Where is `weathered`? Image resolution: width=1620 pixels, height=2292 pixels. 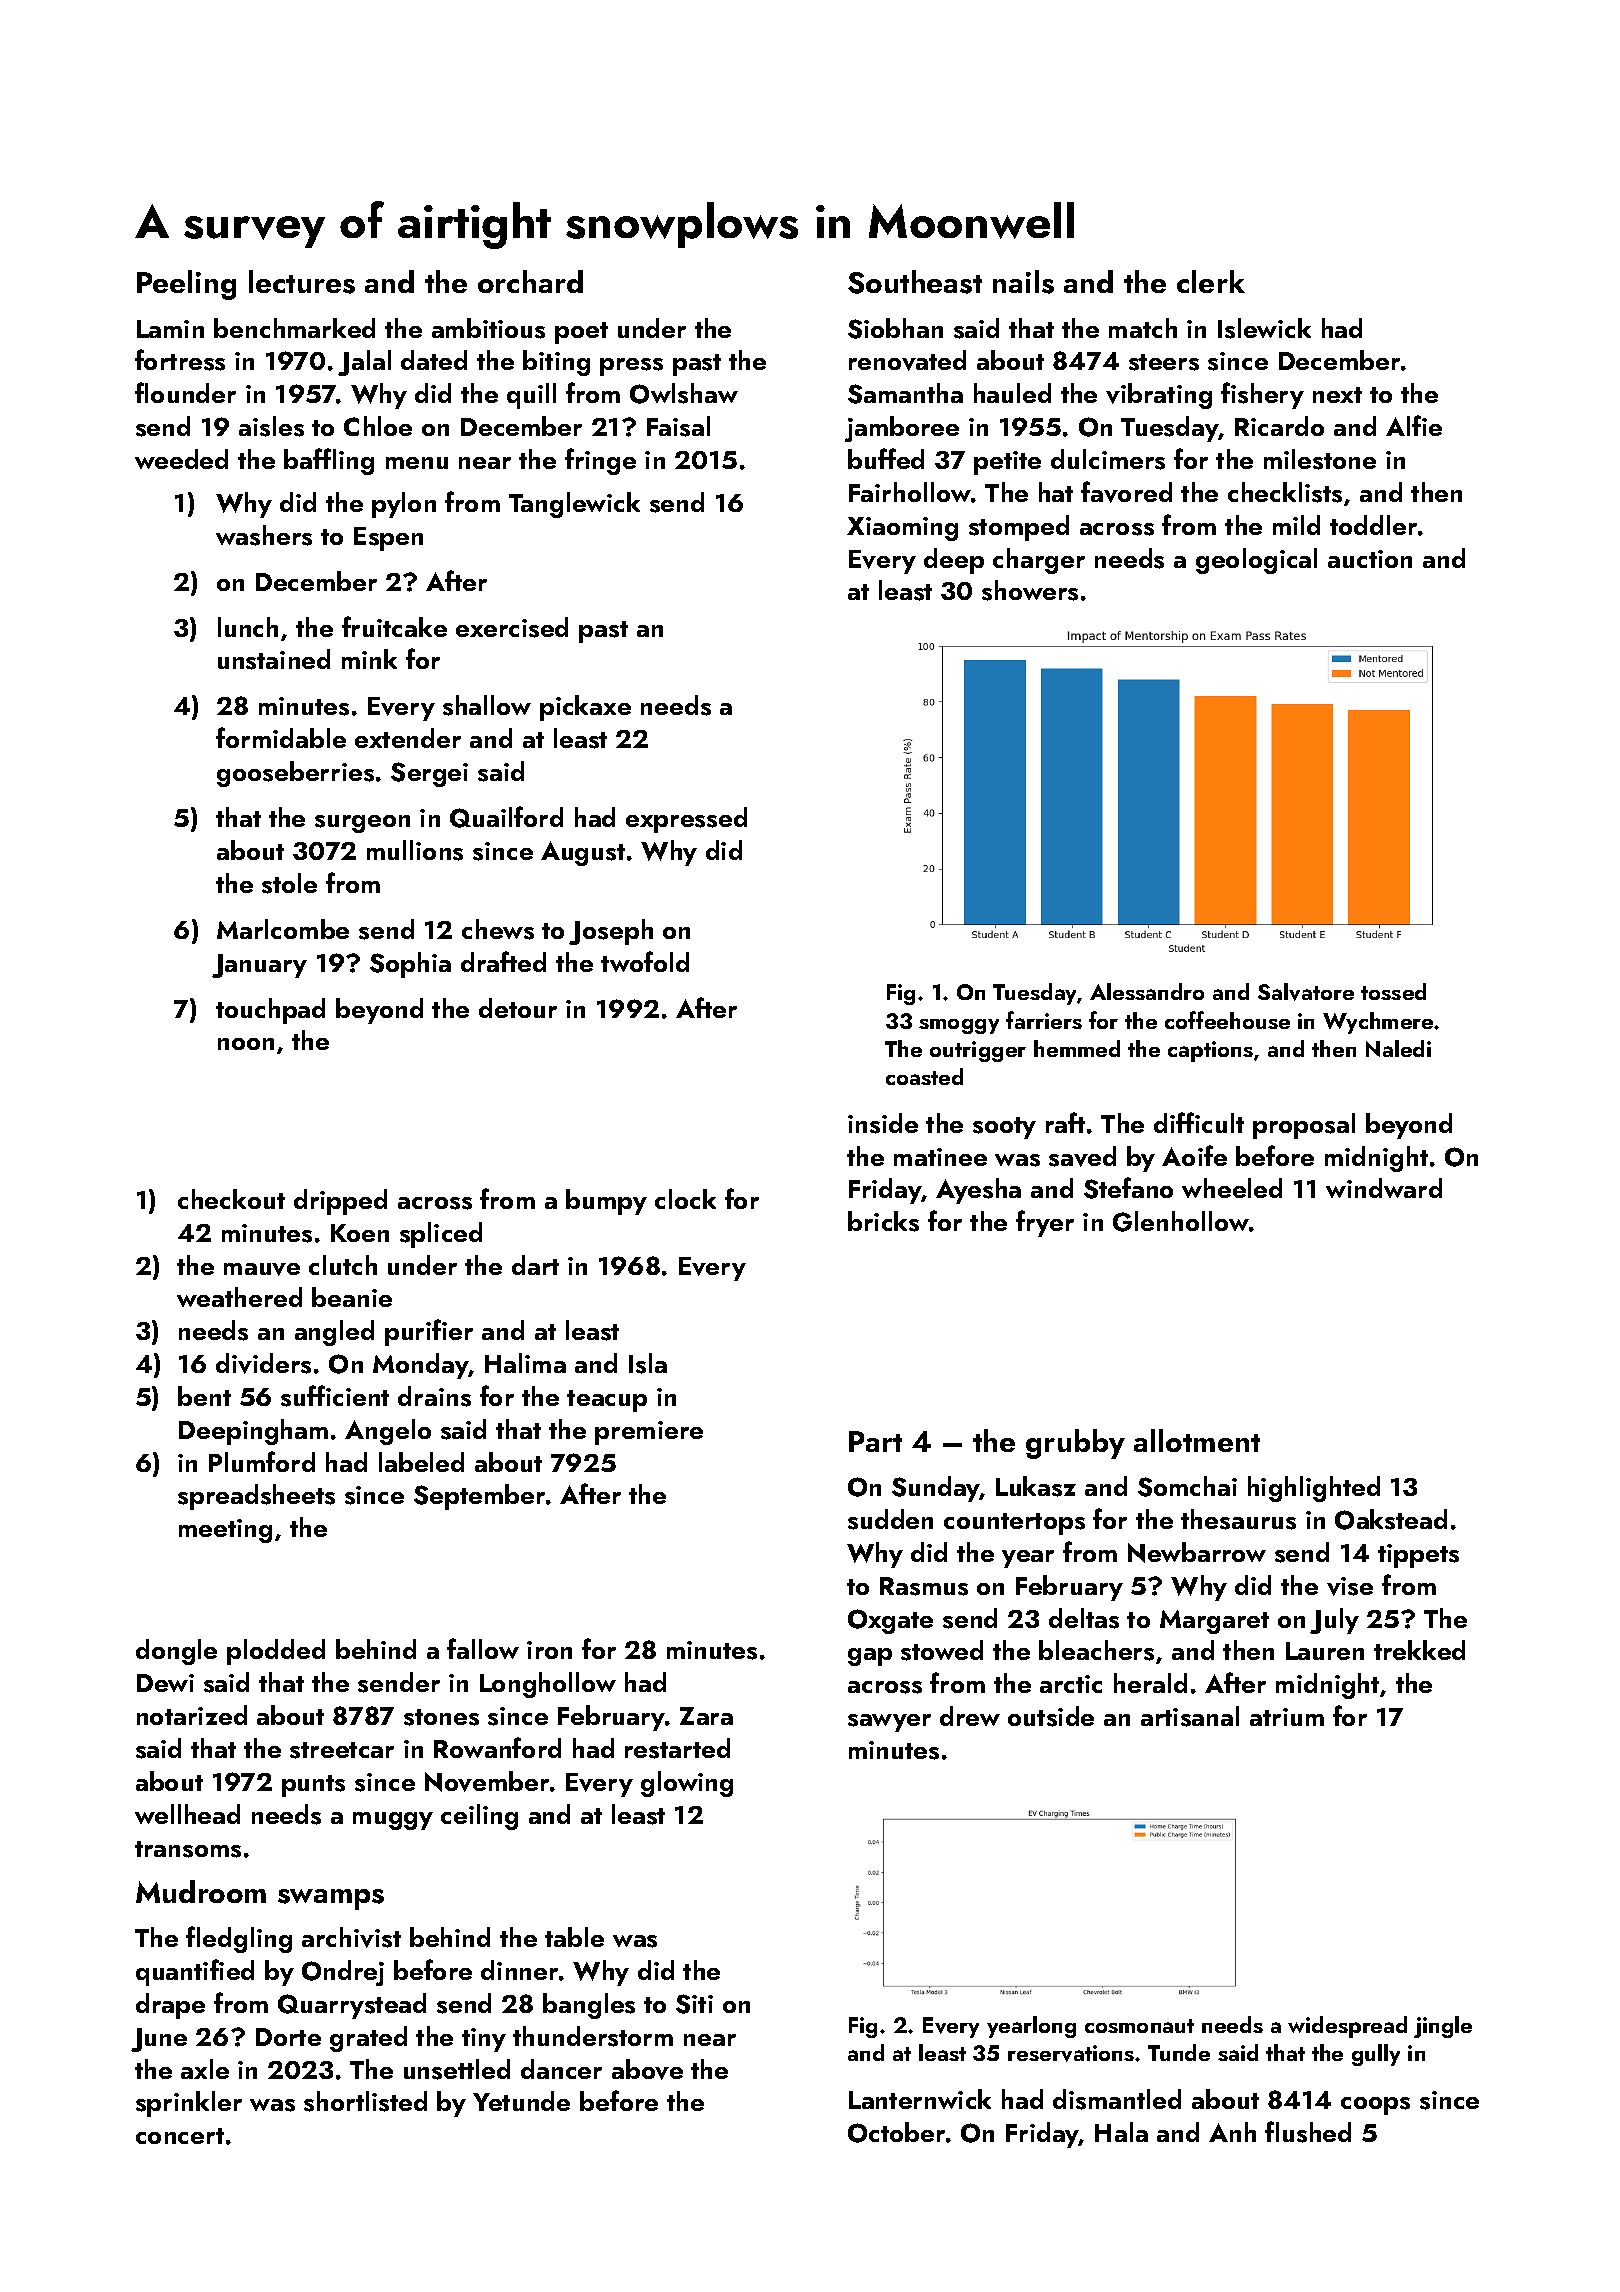 weathered is located at coordinates (239, 1297).
